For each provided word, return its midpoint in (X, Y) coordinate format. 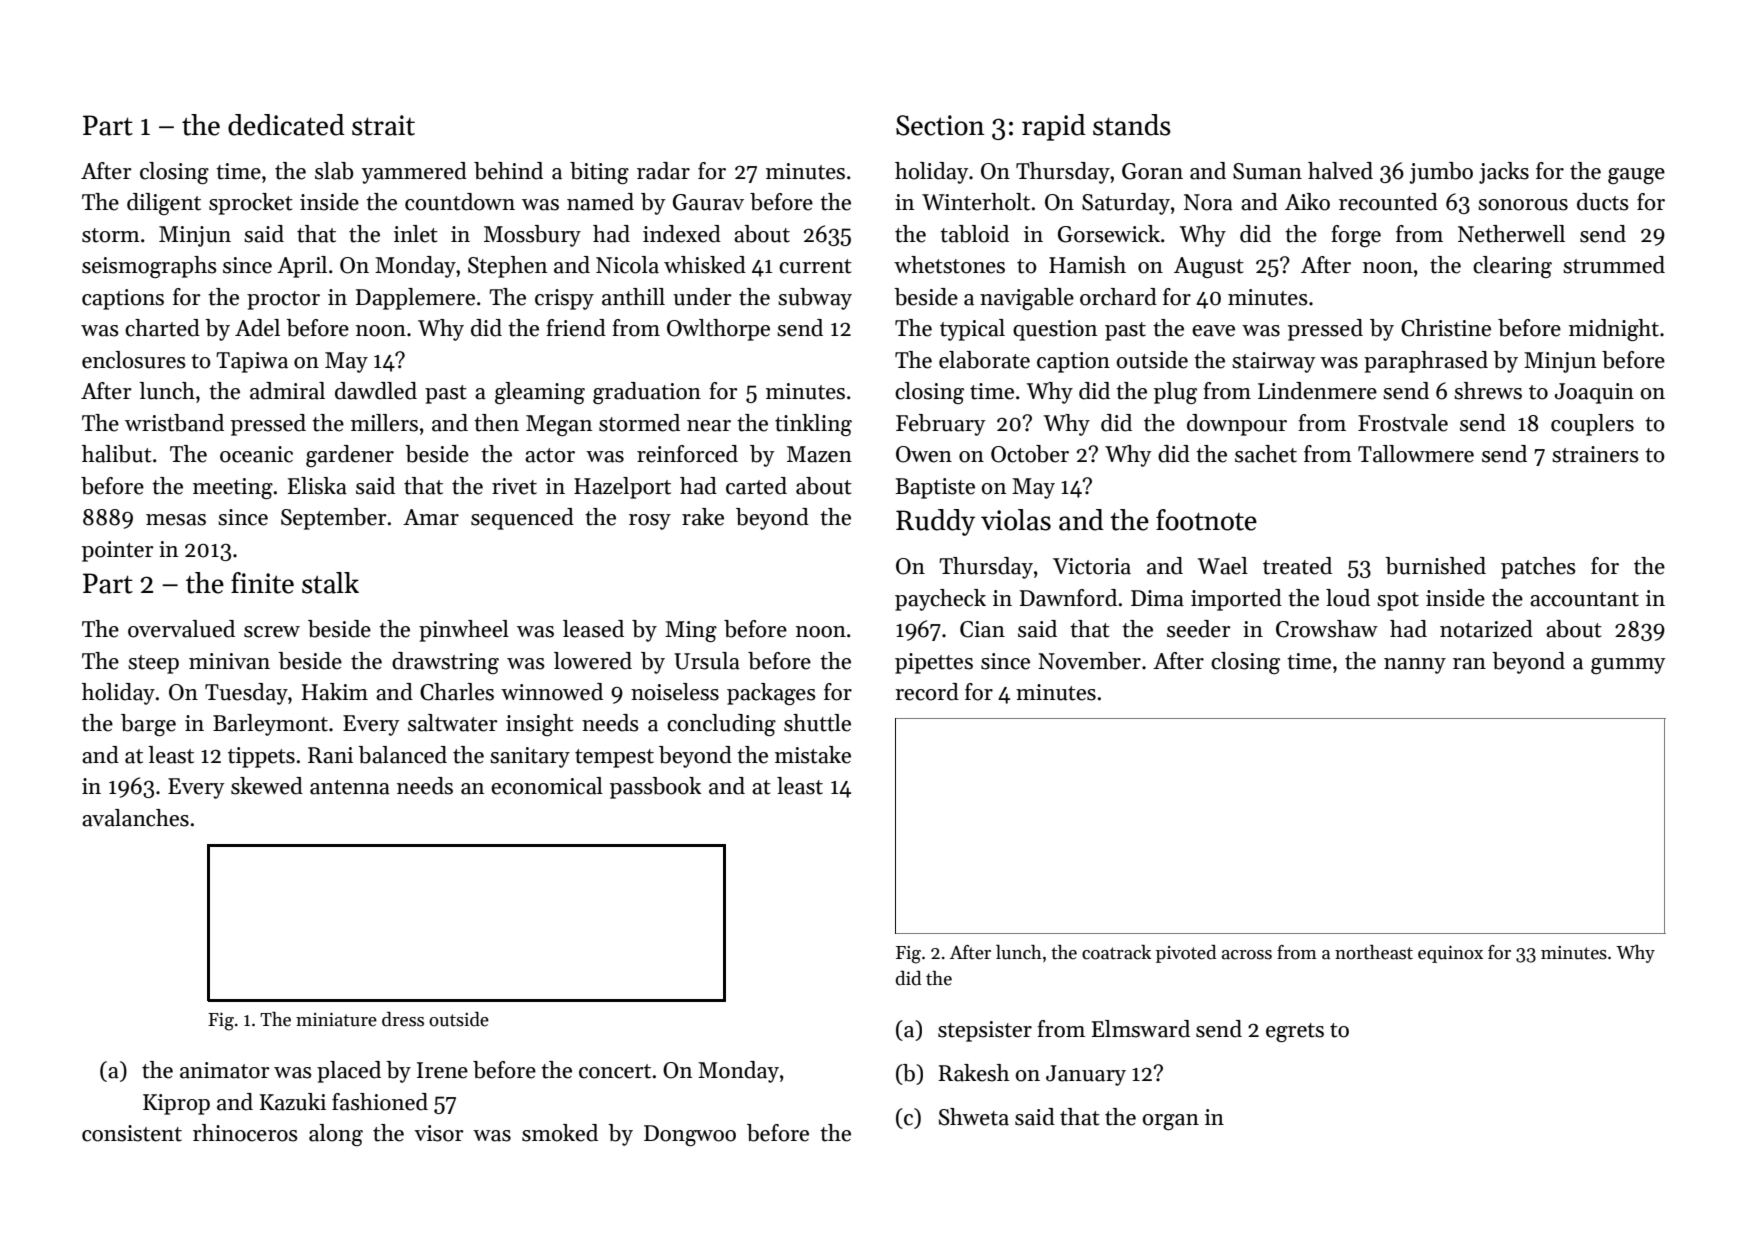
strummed (1614, 265)
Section (940, 125)
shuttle (817, 723)
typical (972, 330)
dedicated (286, 125)
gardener (350, 456)
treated (1297, 566)
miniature (336, 1020)
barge (148, 725)
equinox (1450, 954)
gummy (1628, 666)
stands (1132, 125)
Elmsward (1141, 1029)
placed (349, 1072)
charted (162, 328)
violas (1016, 520)
